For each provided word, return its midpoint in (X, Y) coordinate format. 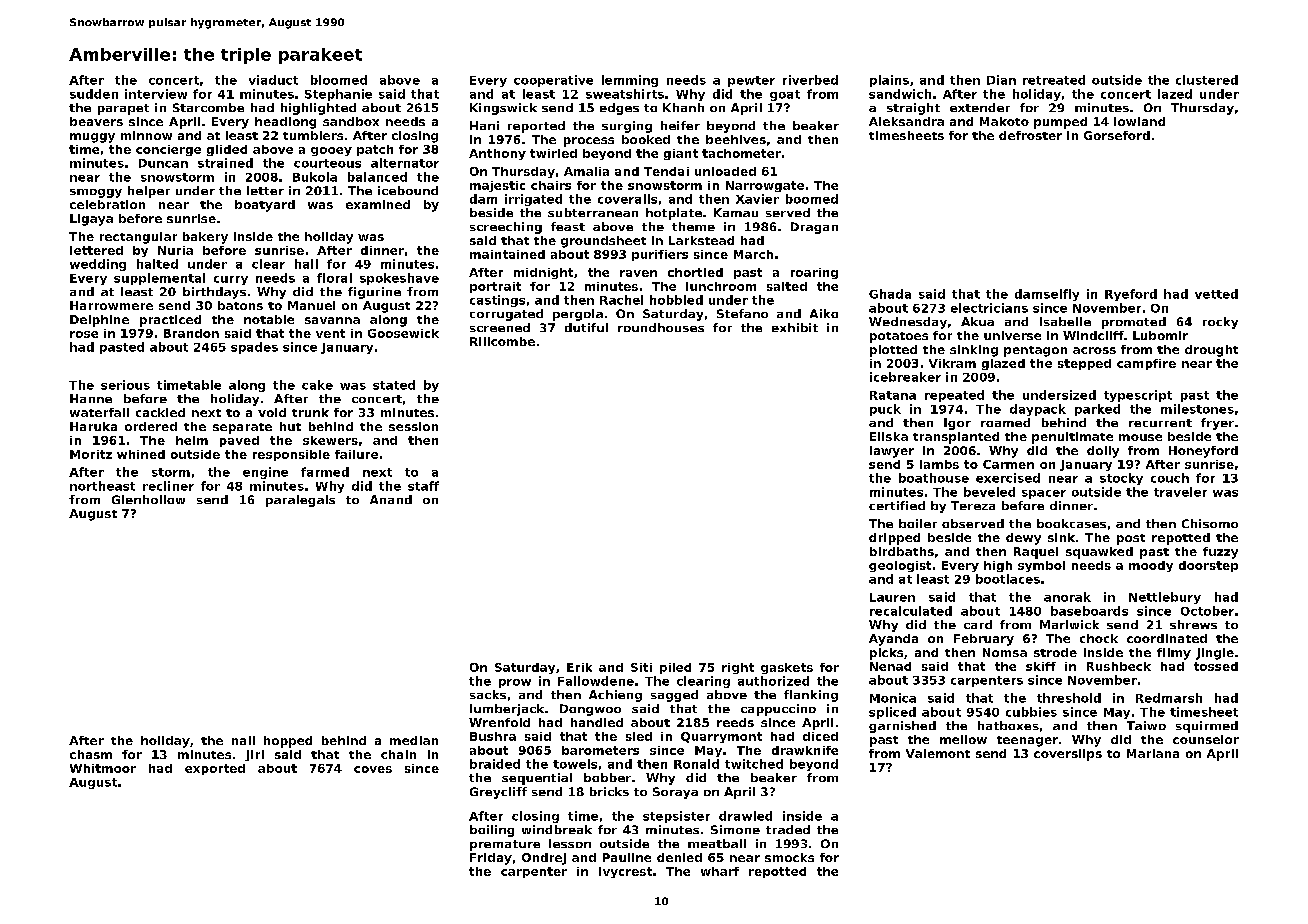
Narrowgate (765, 186)
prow (515, 683)
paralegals (300, 501)
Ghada (890, 294)
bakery (205, 238)
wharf (720, 871)
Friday (491, 859)
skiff (1041, 666)
